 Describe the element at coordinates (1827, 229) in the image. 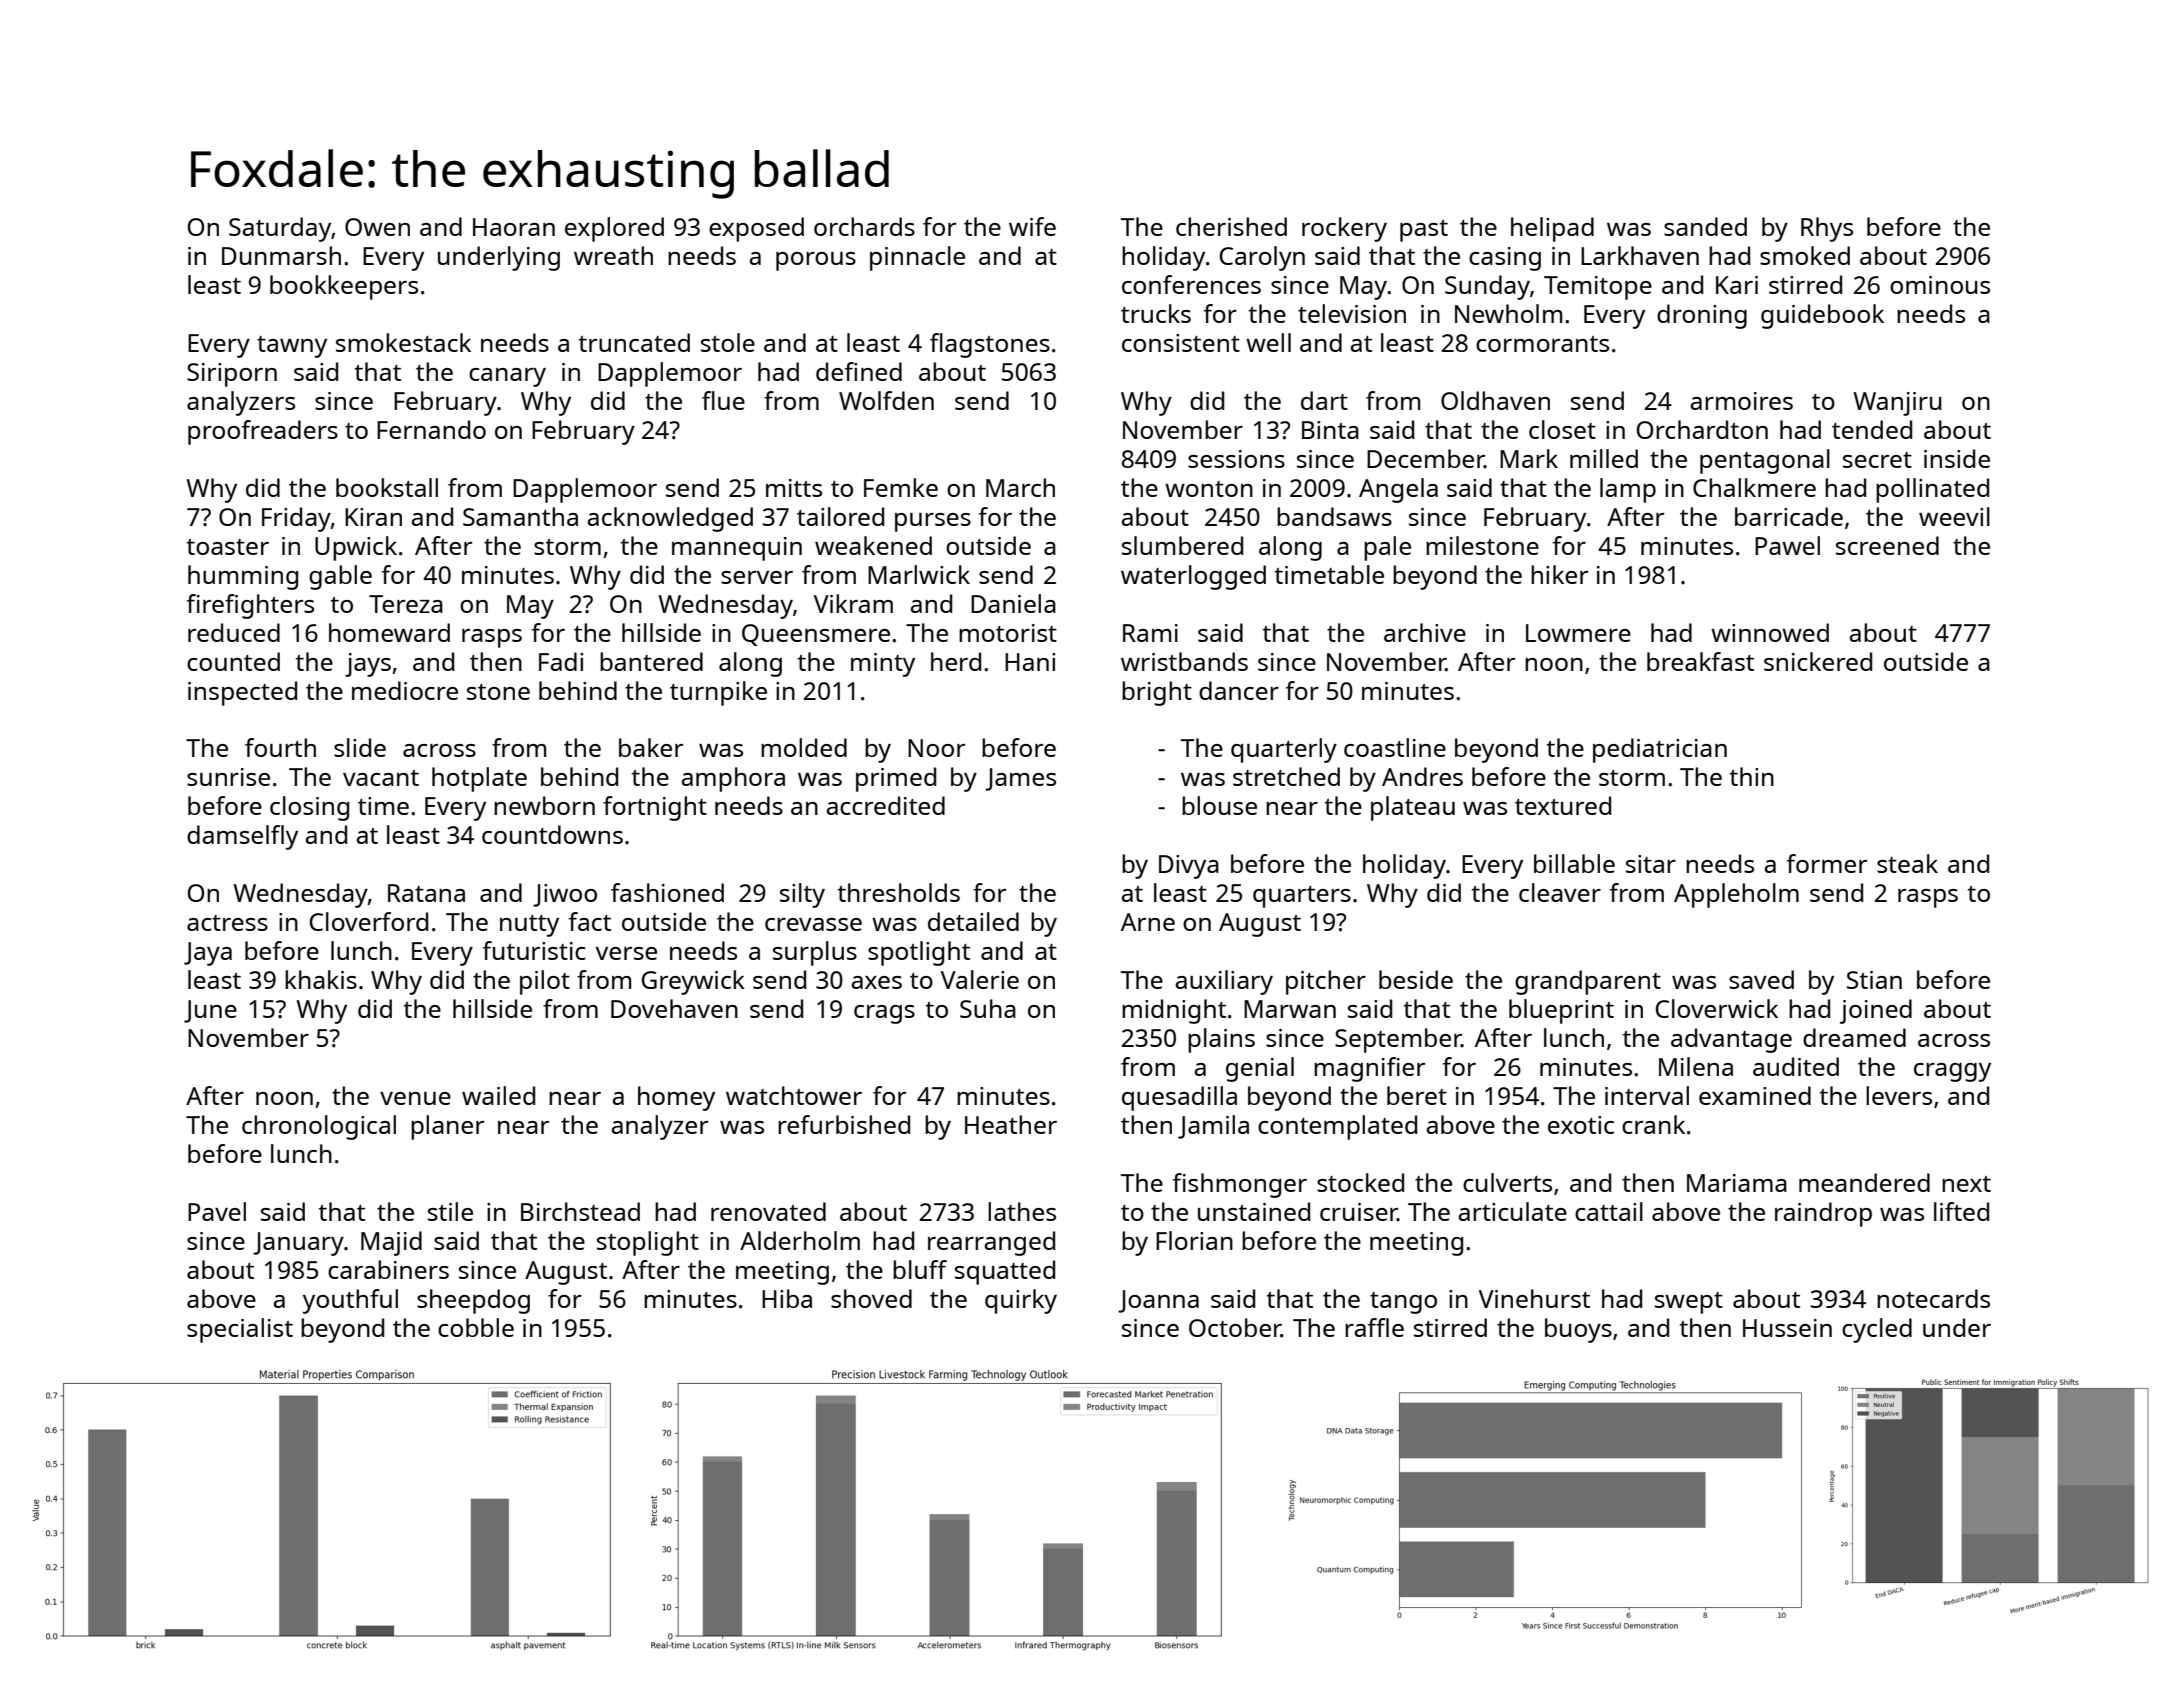

I see `Rhys` at that location.
